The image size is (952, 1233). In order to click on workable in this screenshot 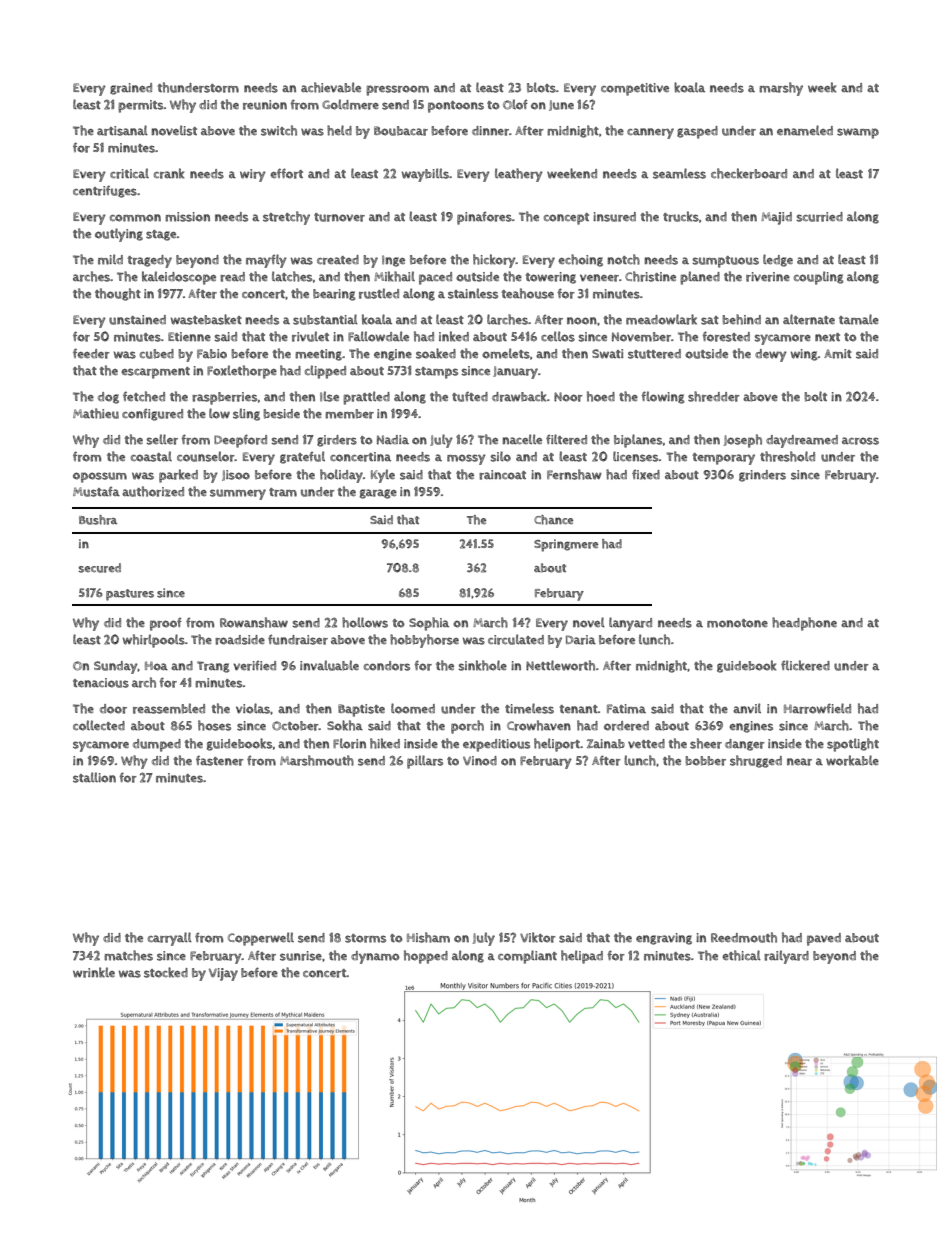, I will do `click(852, 760)`.
